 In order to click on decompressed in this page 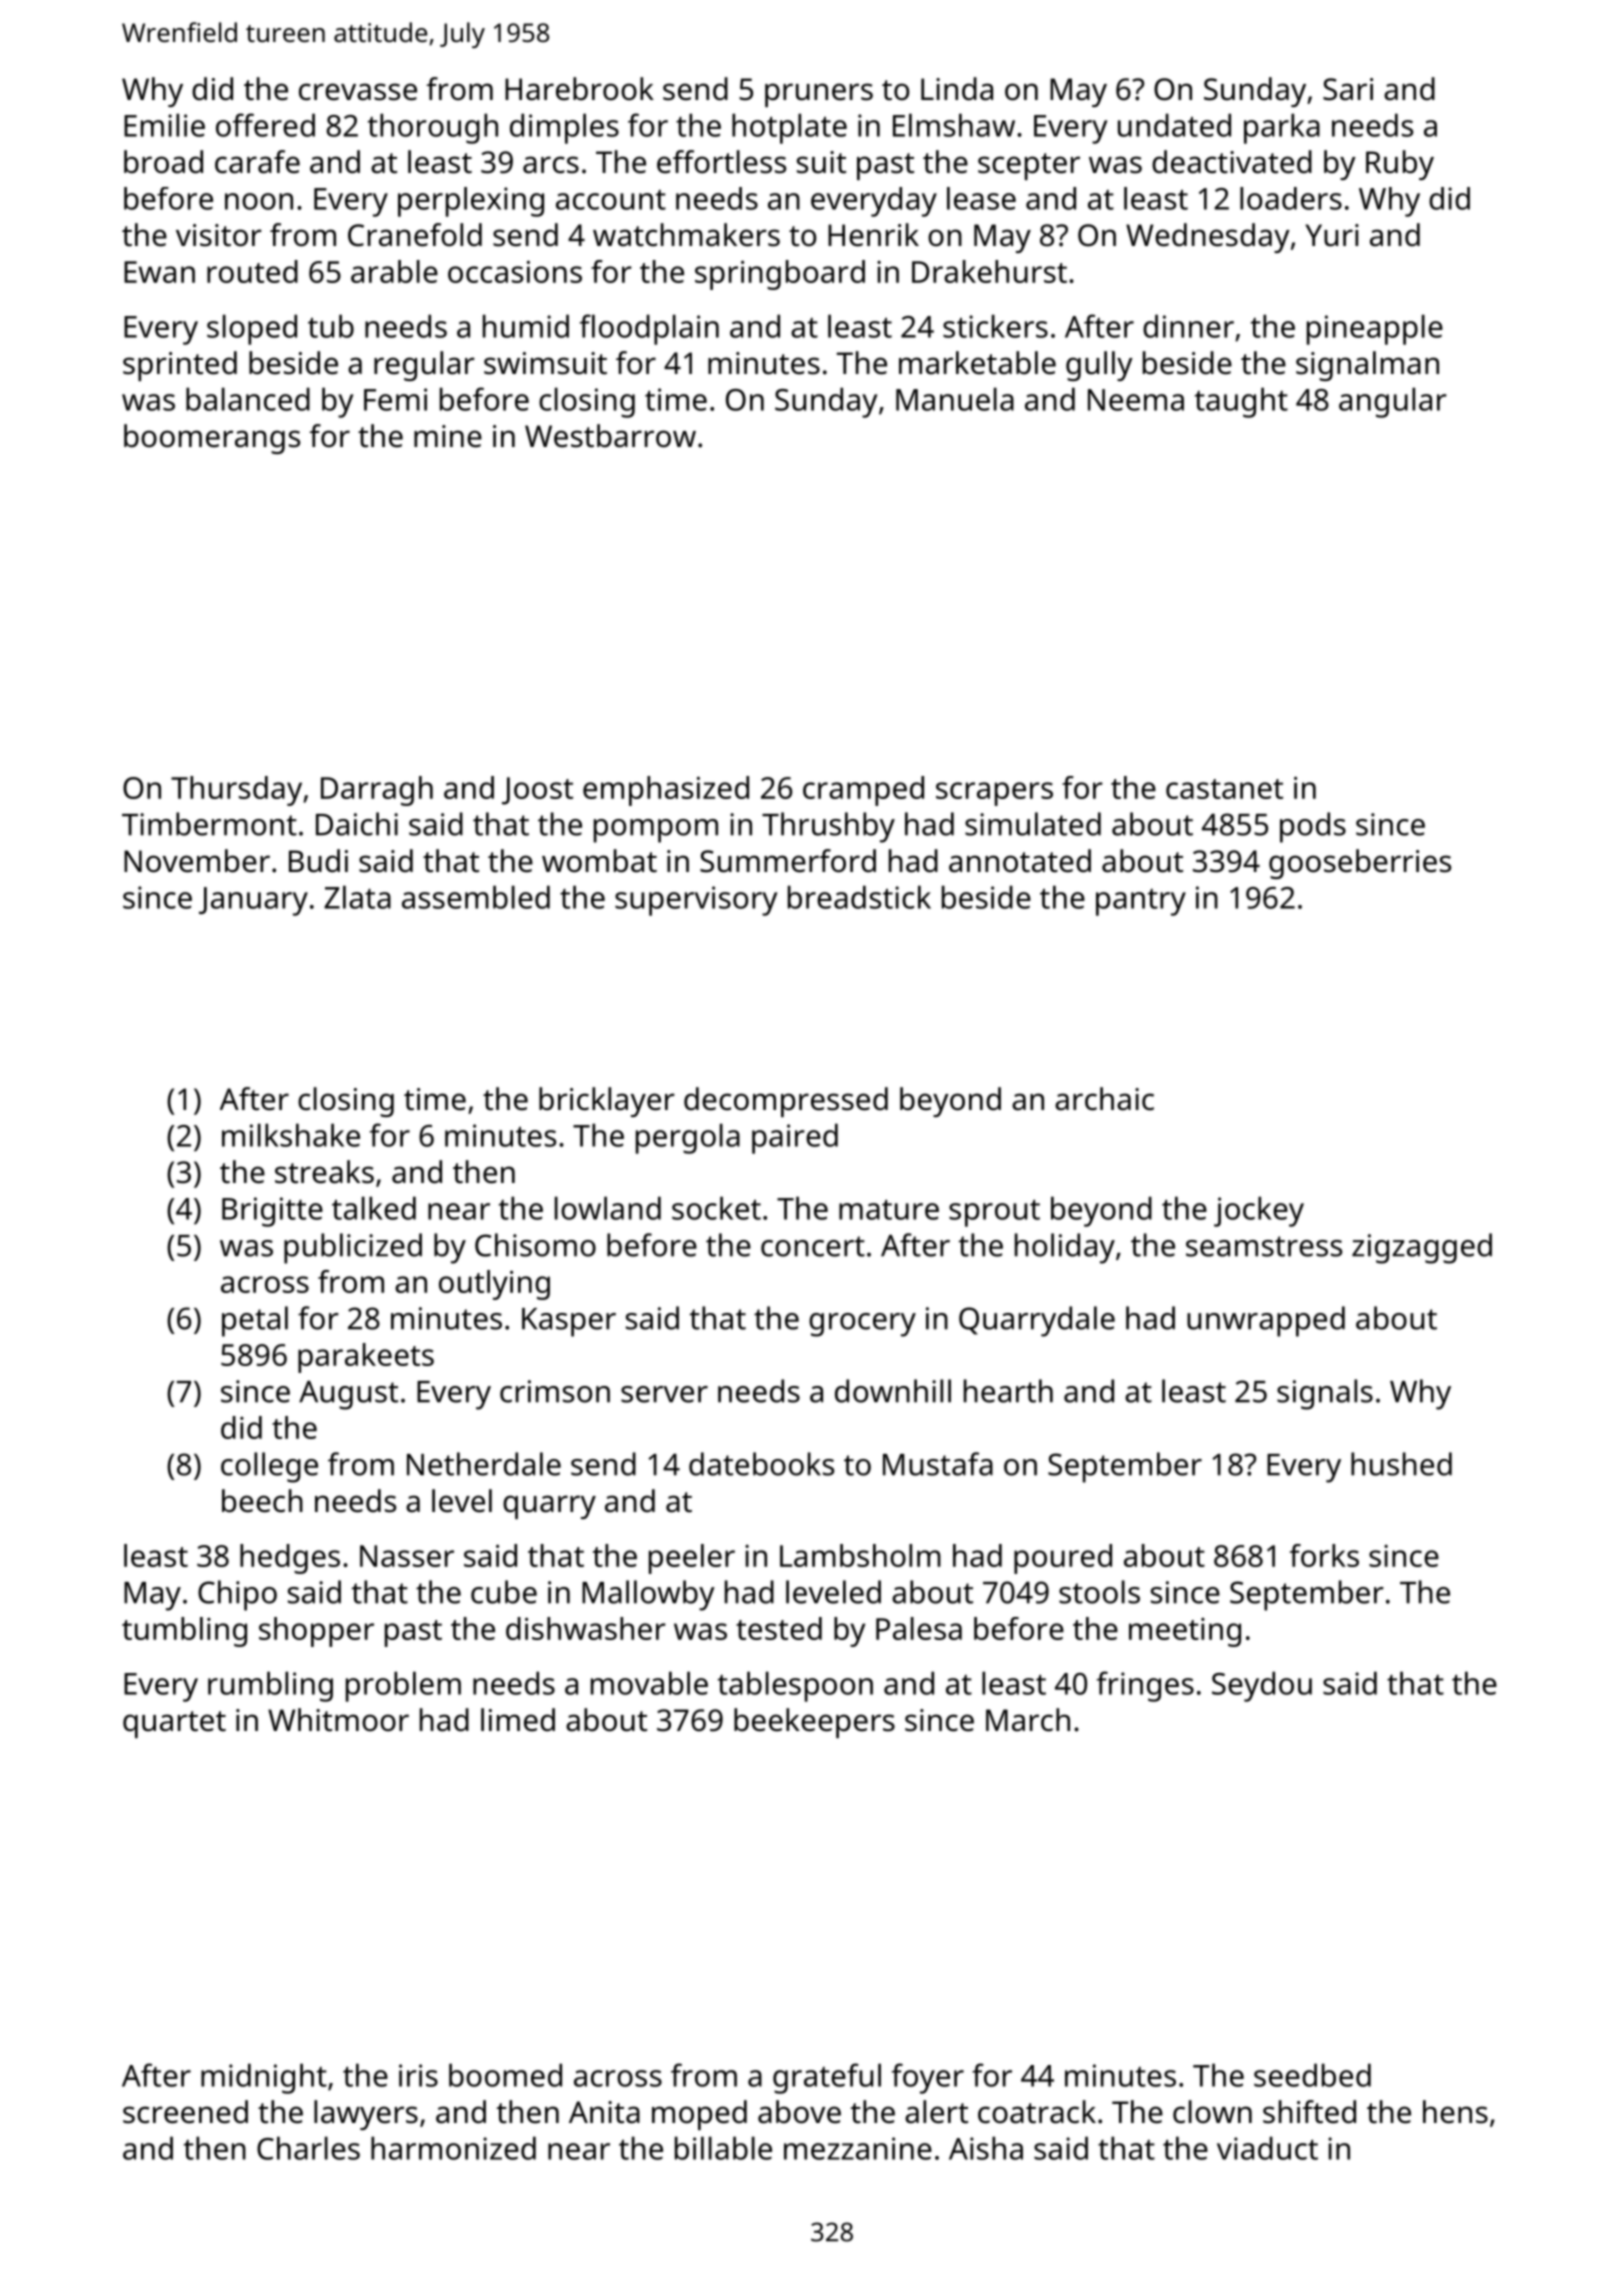, I will do `click(786, 1102)`.
